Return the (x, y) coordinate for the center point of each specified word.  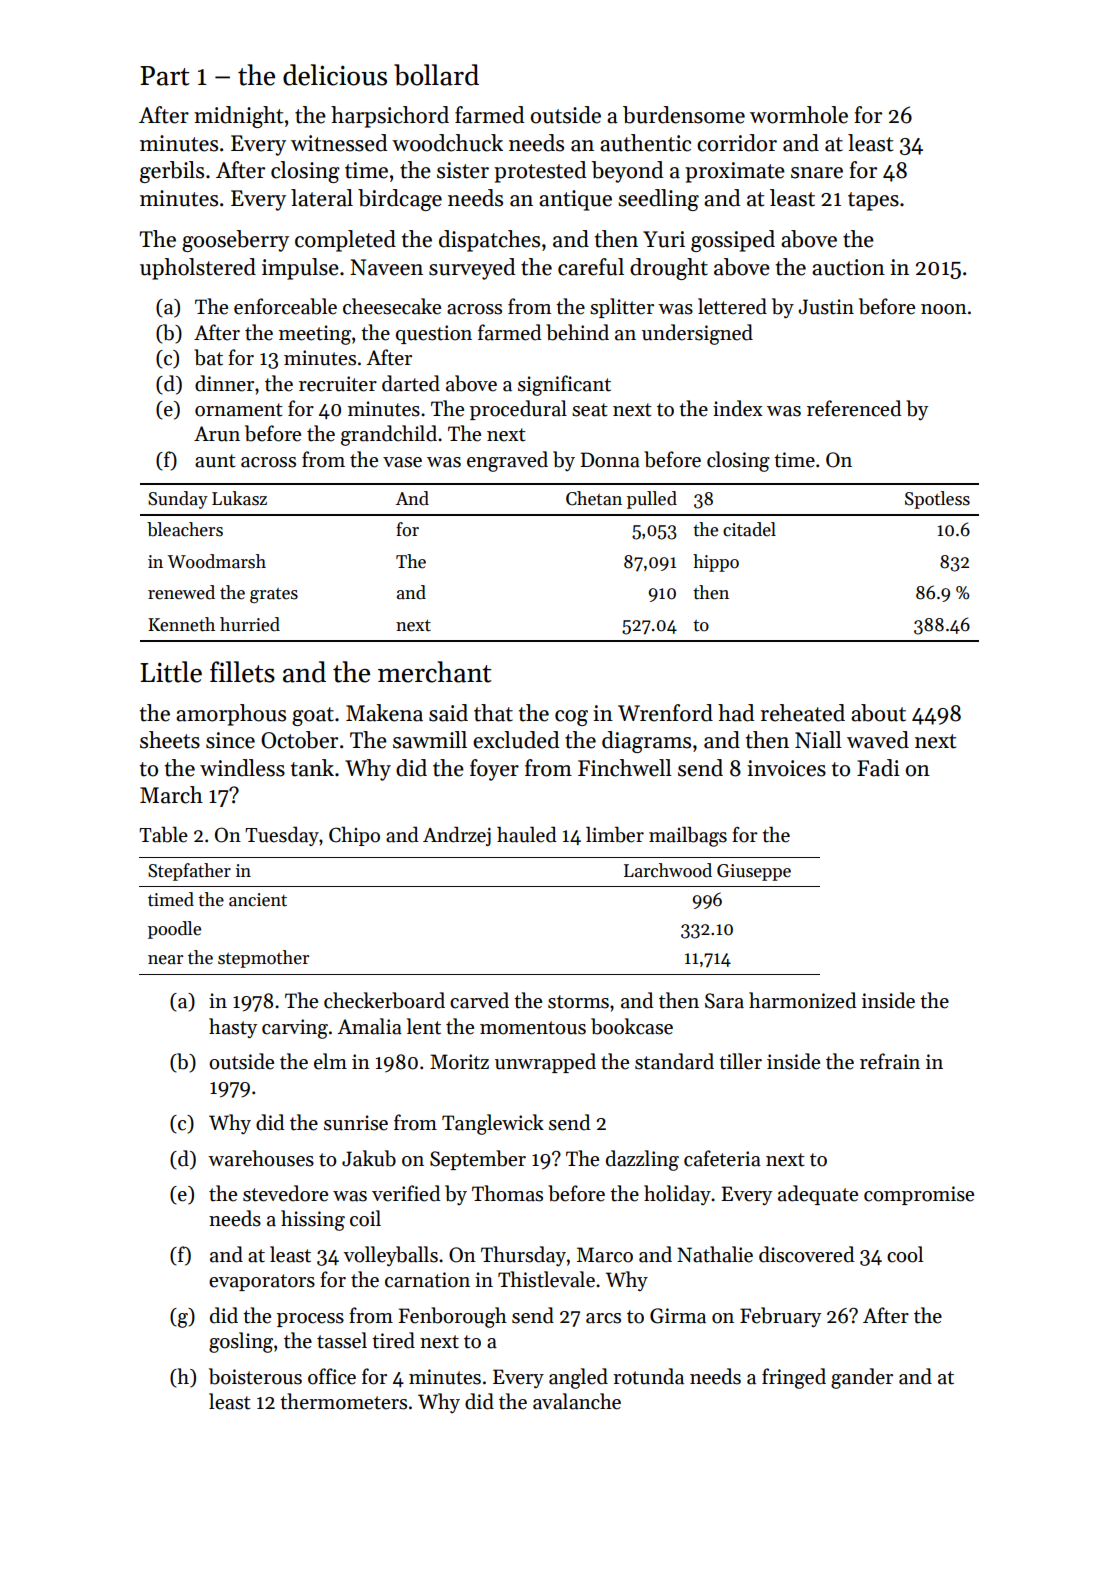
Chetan (594, 498)
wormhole (799, 115)
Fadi (878, 768)
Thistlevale (546, 1279)
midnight (238, 117)
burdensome (684, 115)
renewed (181, 592)
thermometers (343, 1401)
